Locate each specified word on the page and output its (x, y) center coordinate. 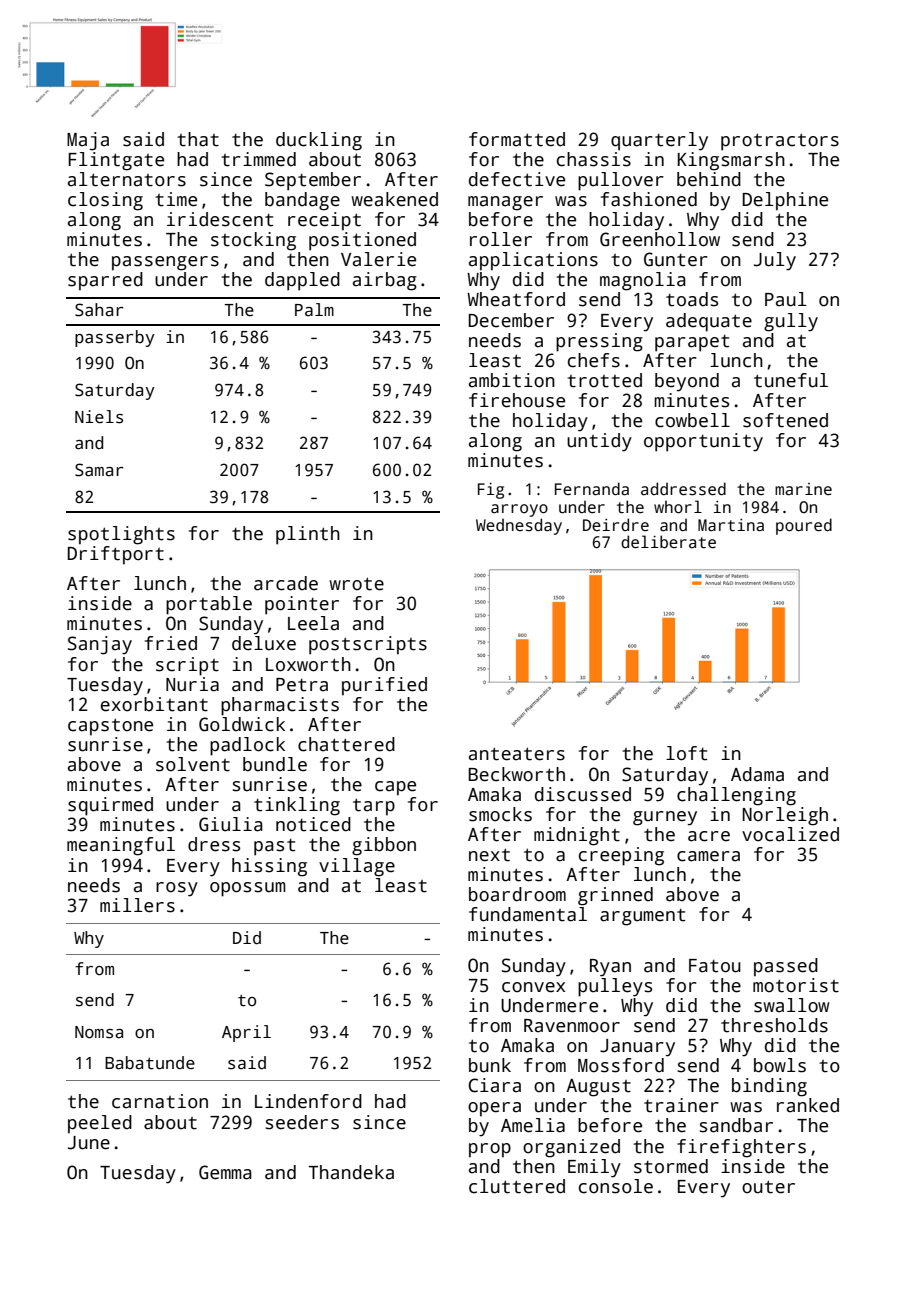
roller (501, 239)
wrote (356, 584)
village (357, 867)
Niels (99, 417)
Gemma (225, 1172)
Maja (88, 141)
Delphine (785, 201)
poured (804, 526)
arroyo (519, 510)
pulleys (615, 987)
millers (137, 905)
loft (686, 753)
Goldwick (242, 724)
